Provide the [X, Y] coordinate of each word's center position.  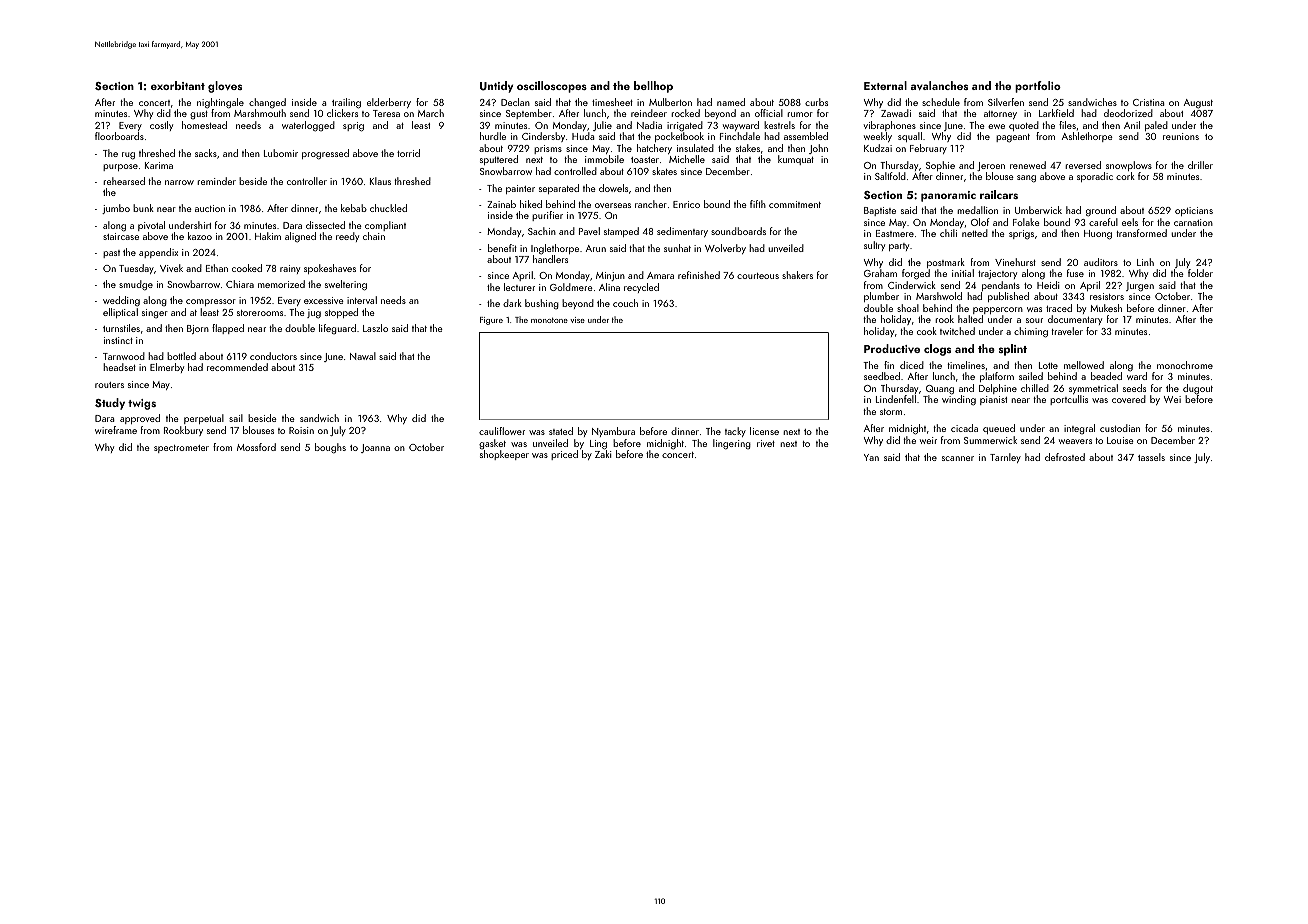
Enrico [686, 204]
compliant [385, 226]
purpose [120, 167]
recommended [237, 367]
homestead [204, 125]
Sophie [940, 166]
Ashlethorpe [1087, 137]
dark [512, 303]
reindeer [649, 113]
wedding [121, 301]
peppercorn [998, 310]
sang [1026, 179]
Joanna [375, 448]
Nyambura [613, 432]
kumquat [796, 160]
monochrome [1185, 365]
